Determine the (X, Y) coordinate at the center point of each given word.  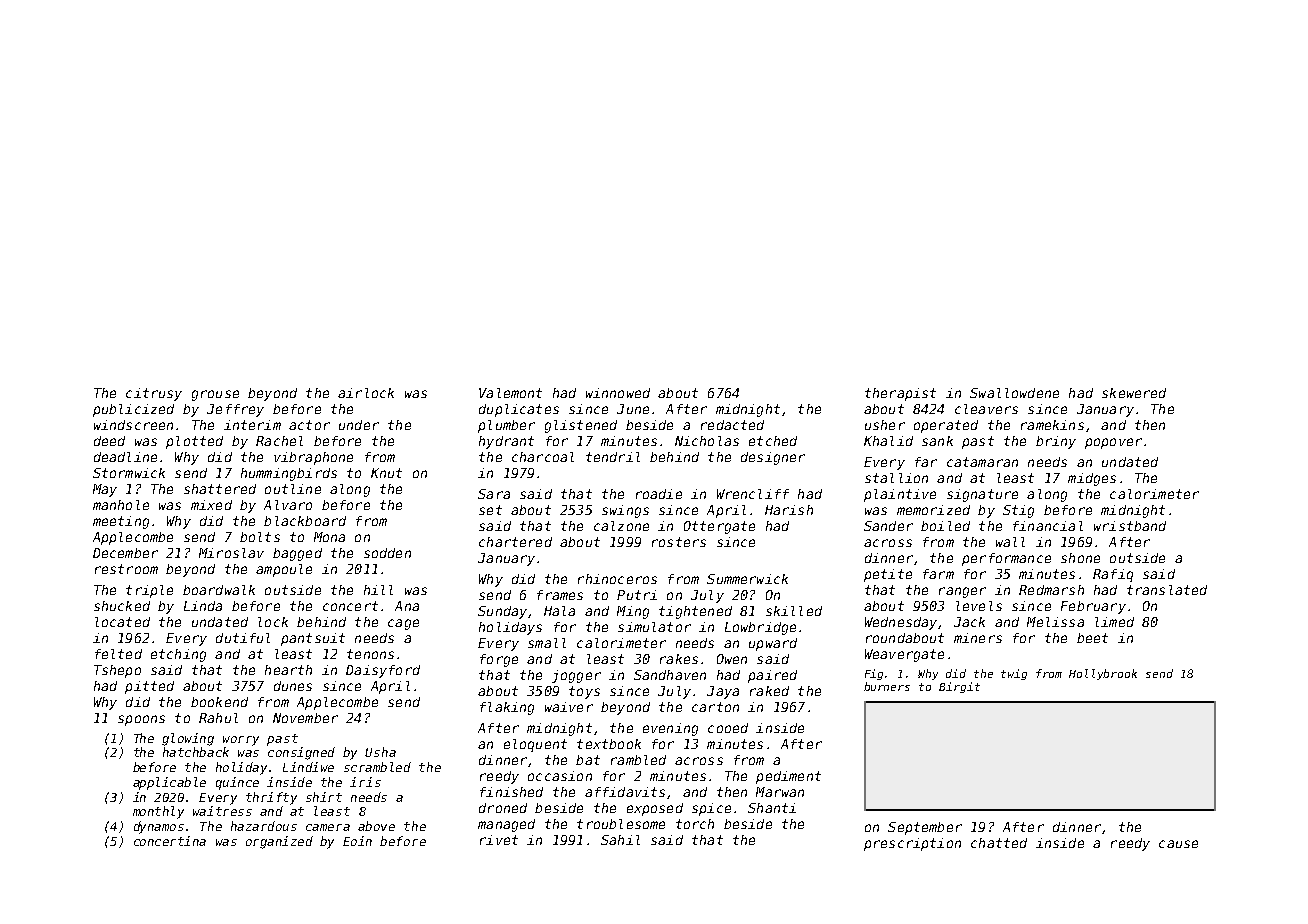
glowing (188, 739)
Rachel (279, 441)
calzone (621, 526)
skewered (1134, 393)
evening (670, 729)
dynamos (159, 827)
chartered (515, 542)
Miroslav (231, 553)
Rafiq (1113, 575)
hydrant (506, 442)
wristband (1130, 526)
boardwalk (219, 590)
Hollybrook (1103, 674)
